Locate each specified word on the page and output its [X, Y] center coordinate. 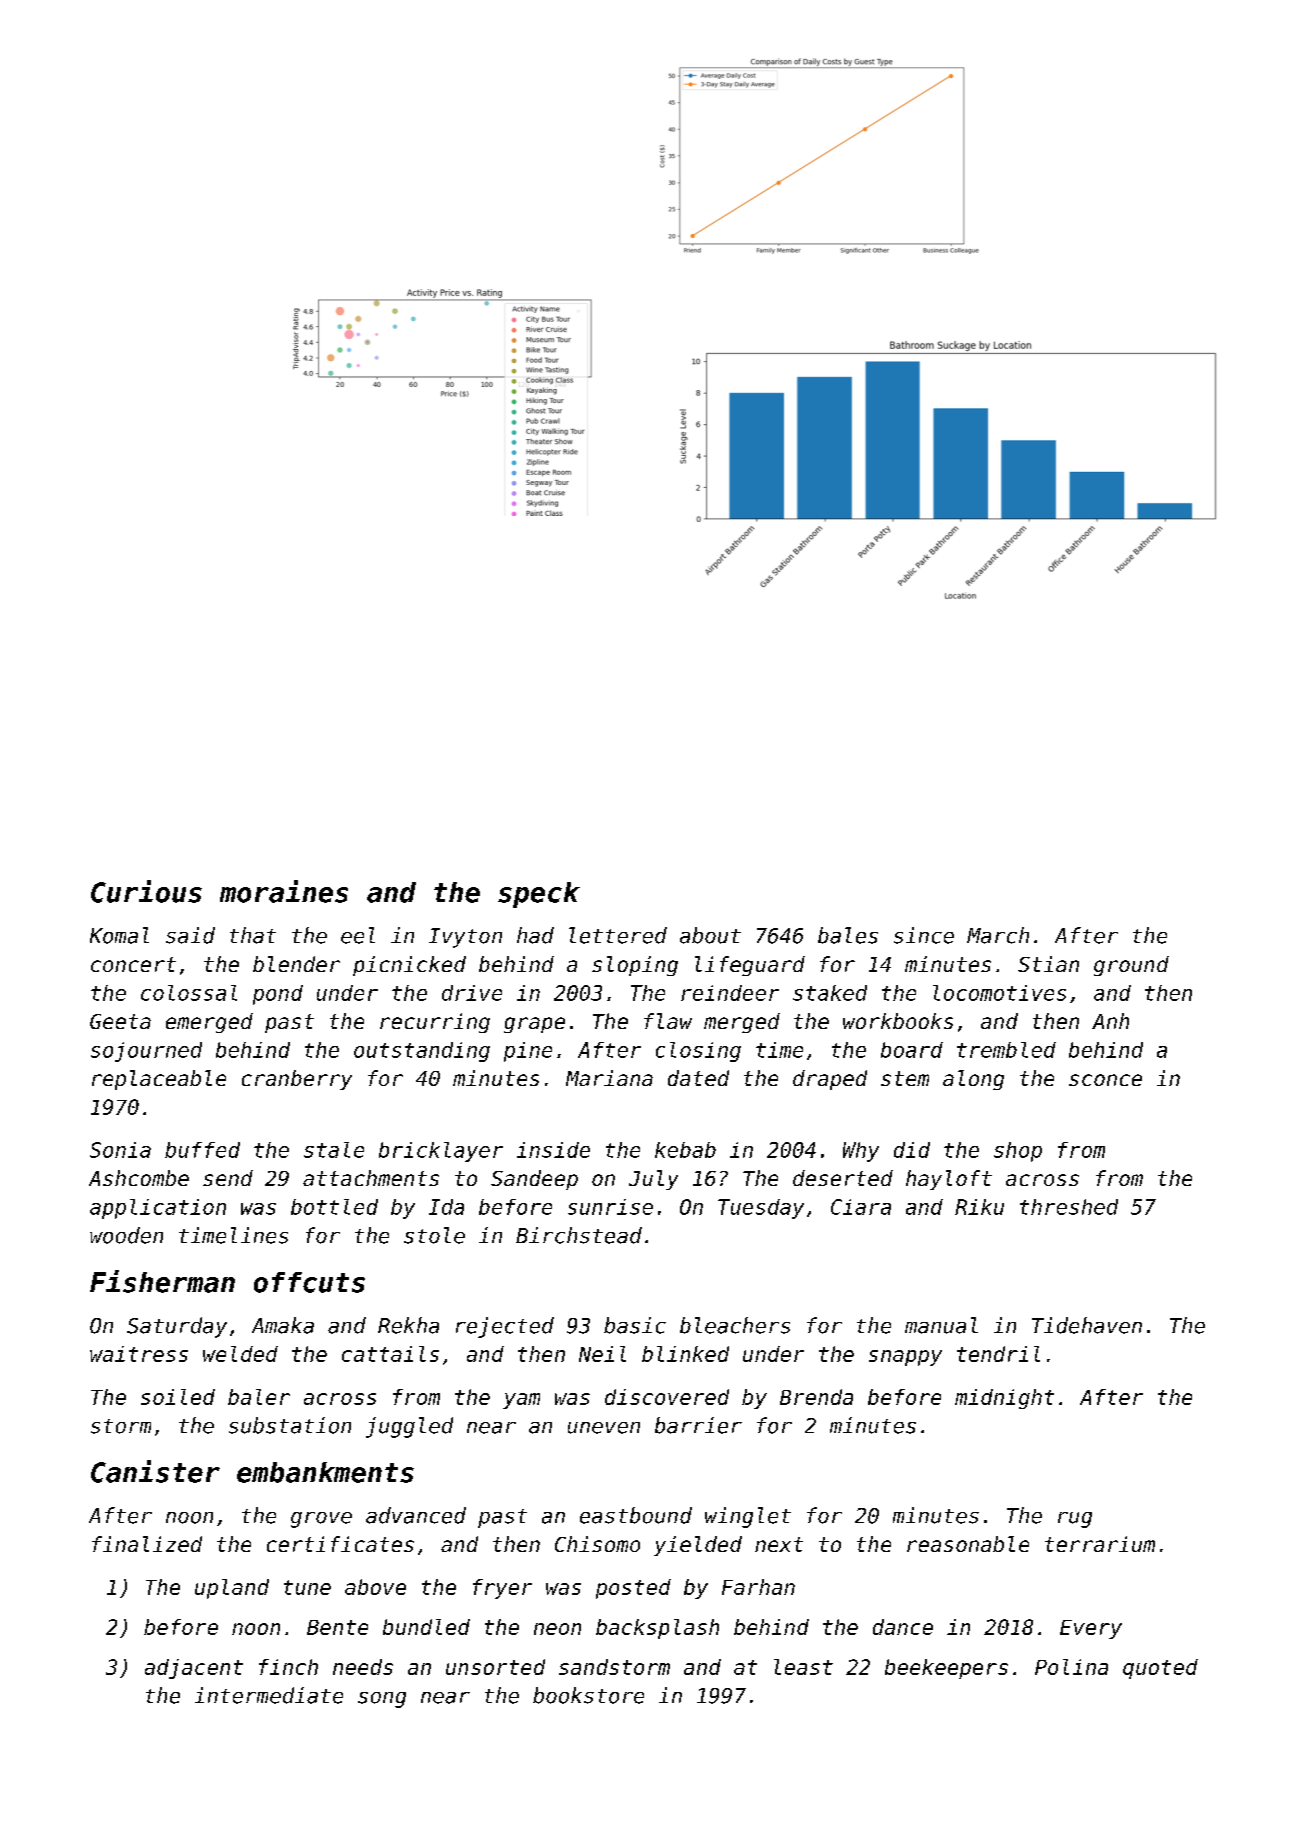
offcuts [309, 1282]
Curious [146, 891]
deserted [843, 1178]
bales [848, 935]
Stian [1048, 964]
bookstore [588, 1695]
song [382, 1700]
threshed [1069, 1207]
